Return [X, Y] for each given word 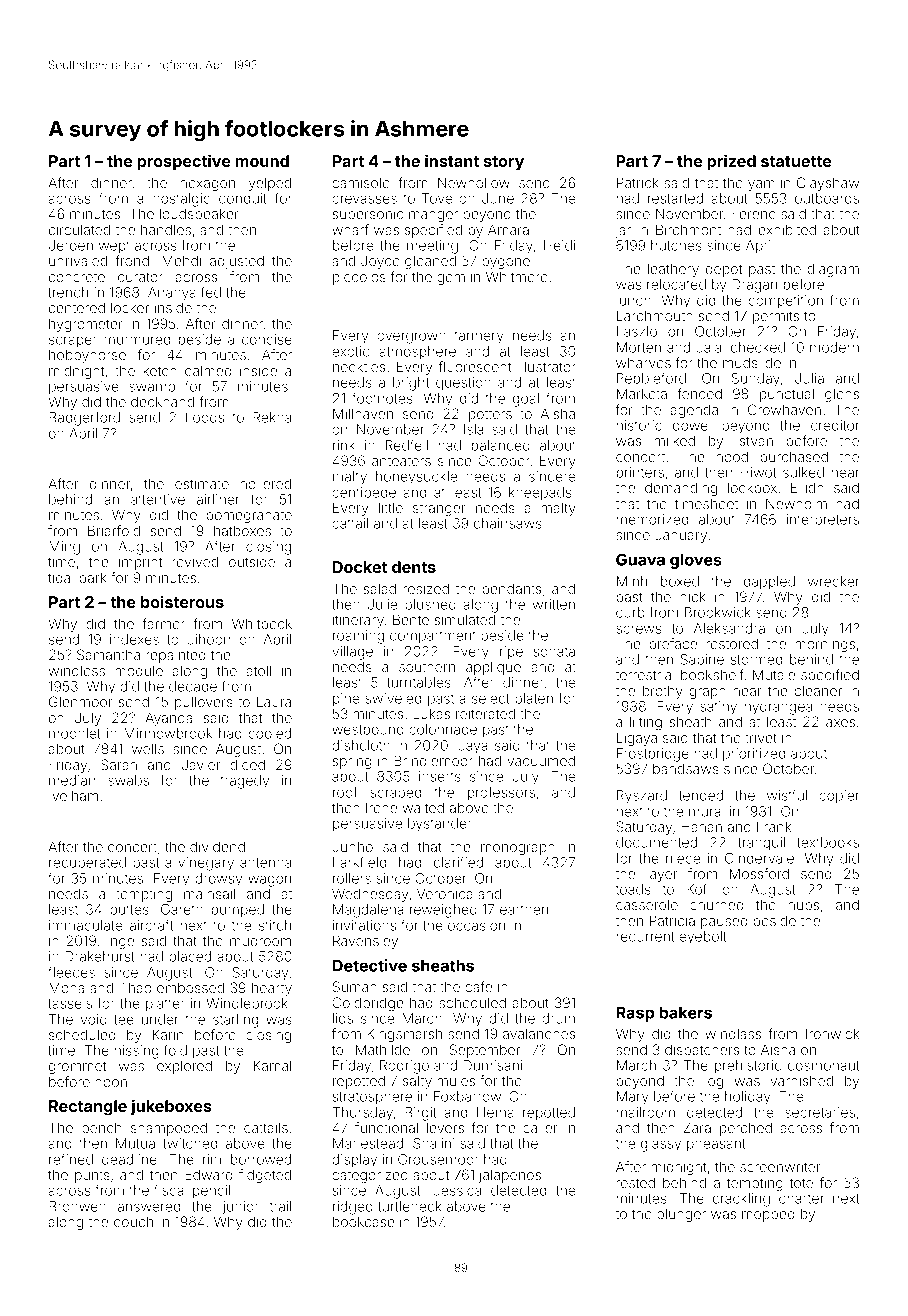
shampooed [169, 1129]
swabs [128, 780]
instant [452, 160]
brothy [663, 692]
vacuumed [541, 760]
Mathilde [383, 1049]
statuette [796, 161]
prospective [184, 162]
